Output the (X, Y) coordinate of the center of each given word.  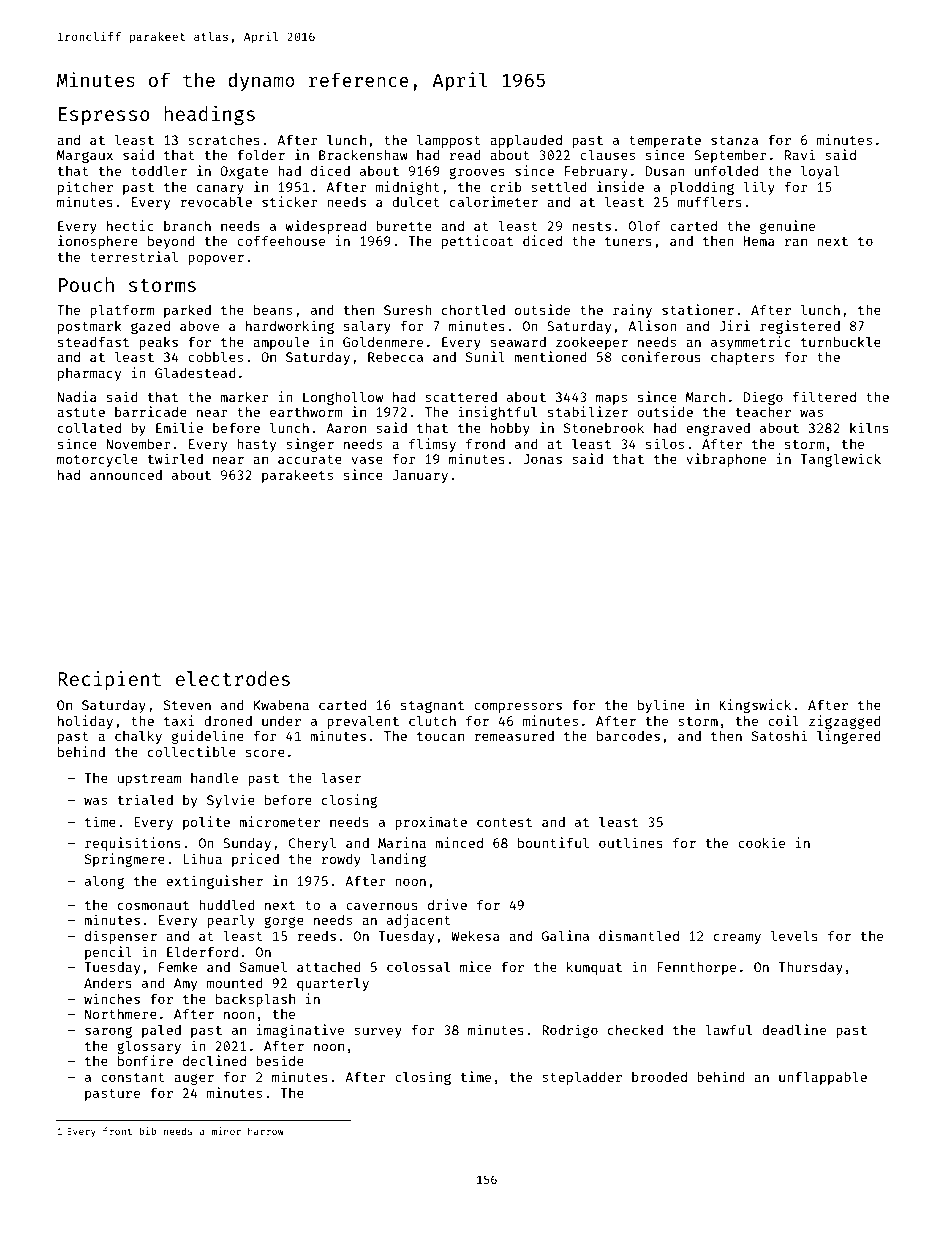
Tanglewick (840, 460)
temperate (665, 142)
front (117, 1131)
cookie (761, 842)
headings (209, 115)
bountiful (553, 842)
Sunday (247, 844)
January (420, 476)
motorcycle (97, 460)
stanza (734, 140)
